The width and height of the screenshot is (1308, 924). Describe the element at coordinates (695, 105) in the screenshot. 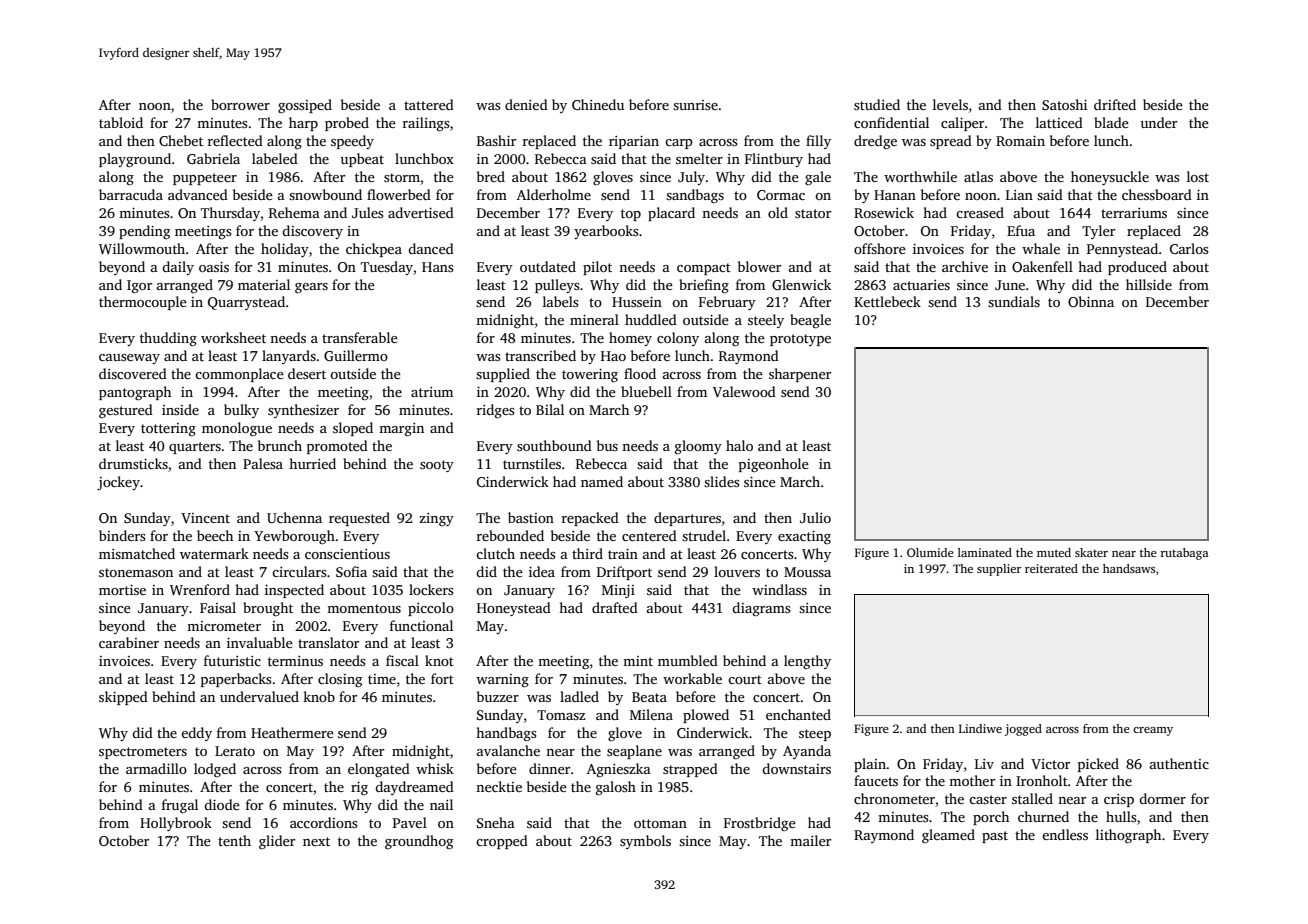

I see `sunrise` at that location.
